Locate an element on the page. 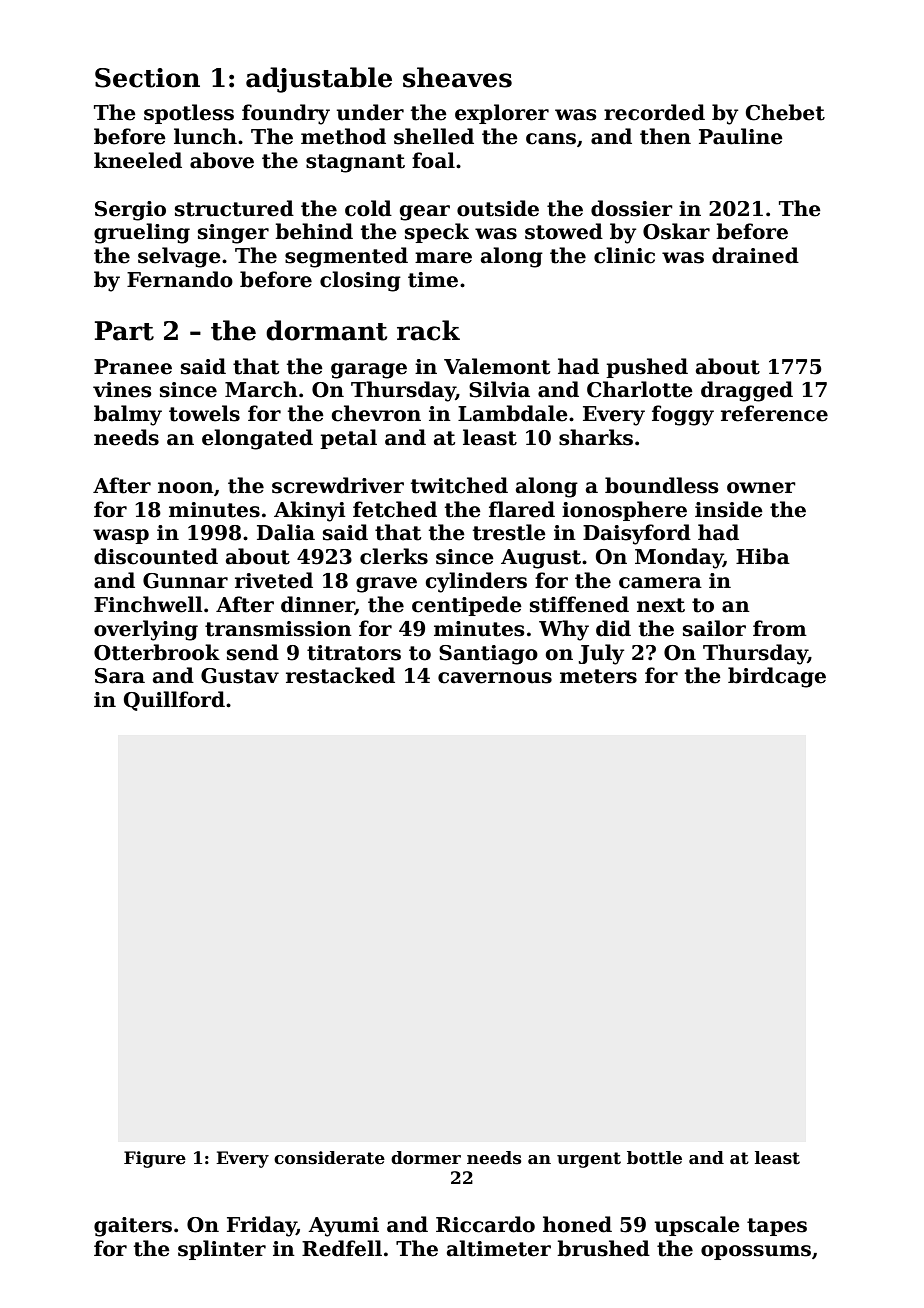  considerate is located at coordinates (329, 1158).
